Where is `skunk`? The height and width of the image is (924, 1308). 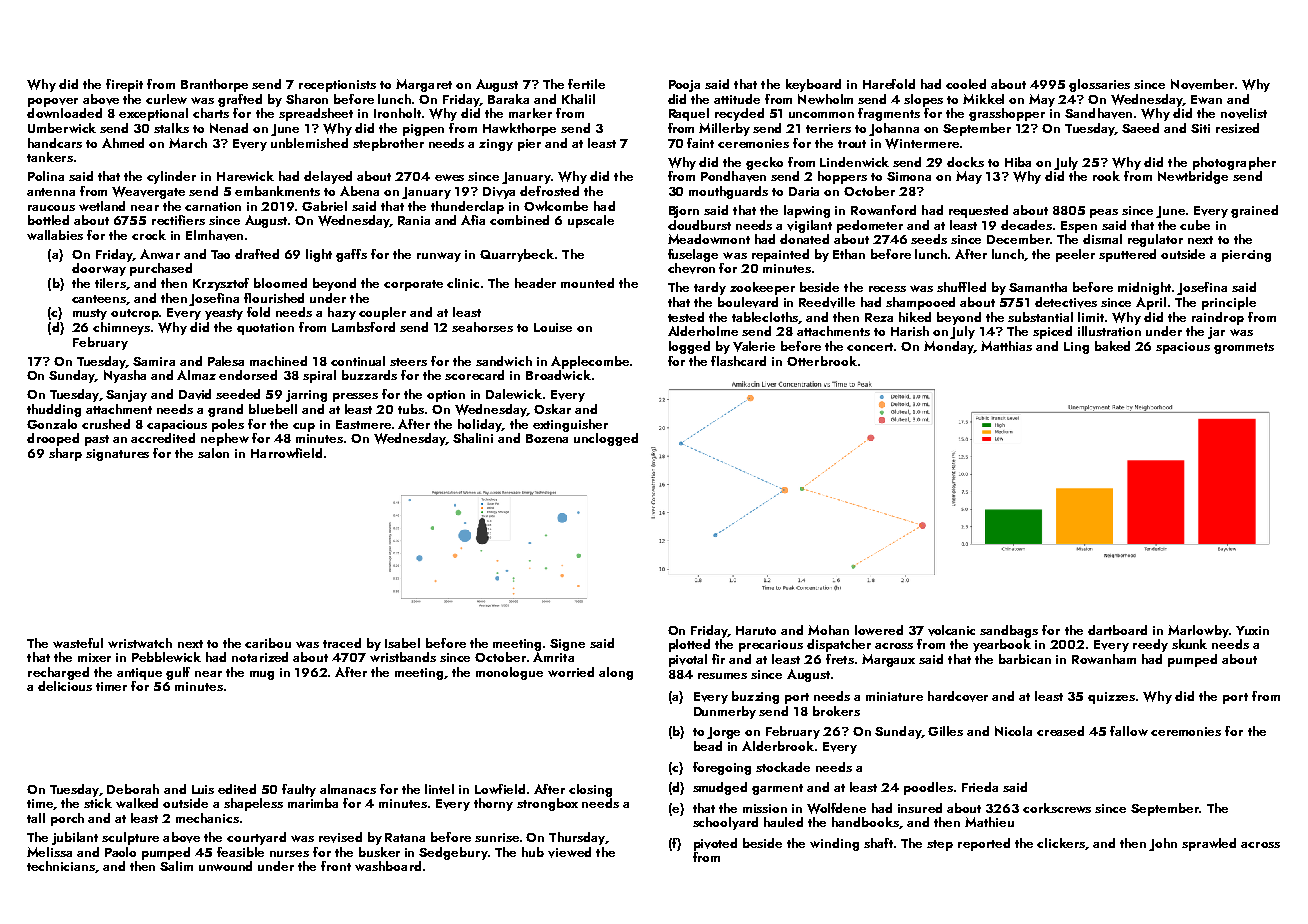
skunk is located at coordinates (1189, 644).
